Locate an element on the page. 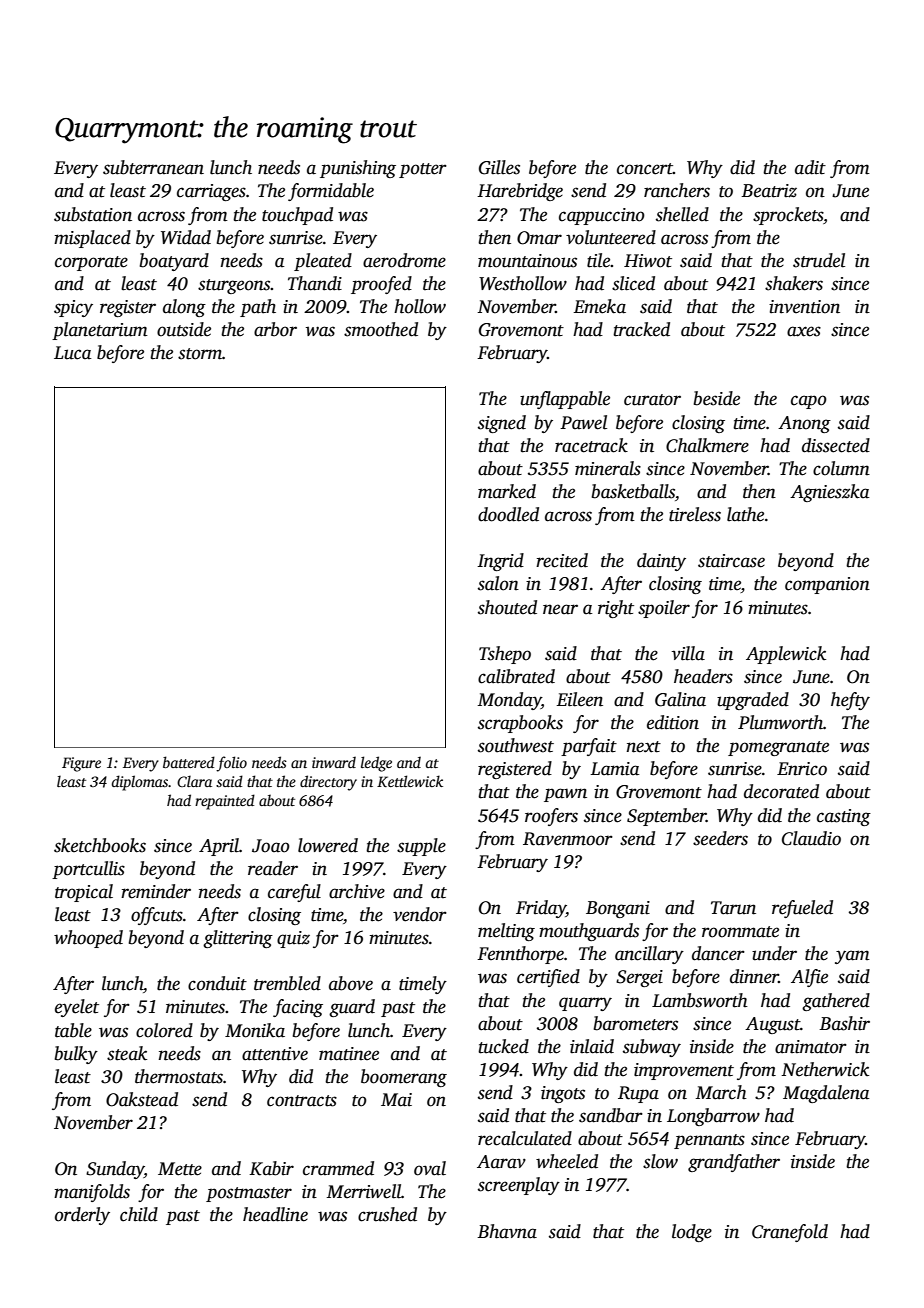 The width and height of the document is (924, 1308). signed is located at coordinates (502, 424).
